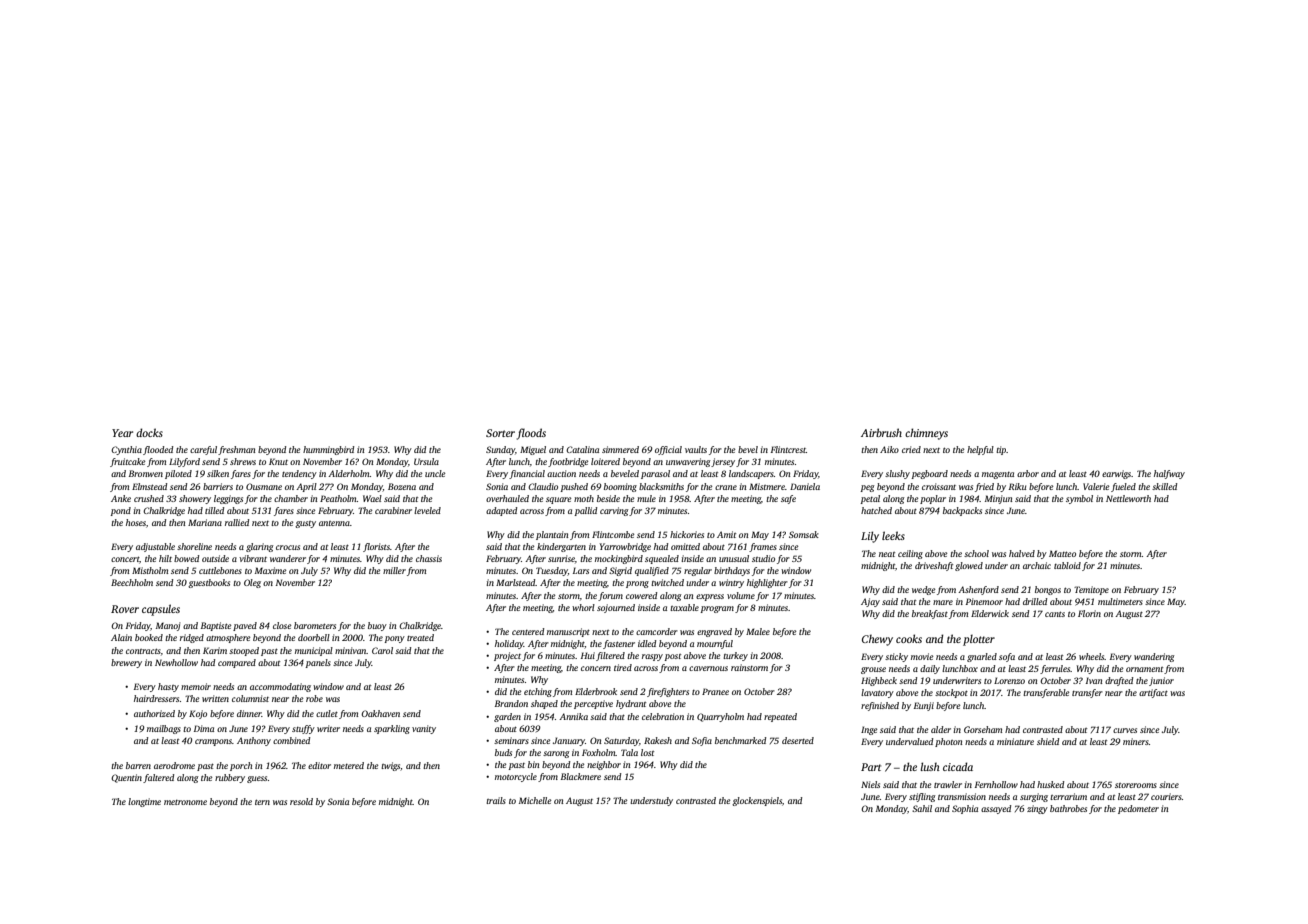 The image size is (1308, 924). What do you see at coordinates (314, 637) in the screenshot?
I see `doorbell` at bounding box center [314, 637].
